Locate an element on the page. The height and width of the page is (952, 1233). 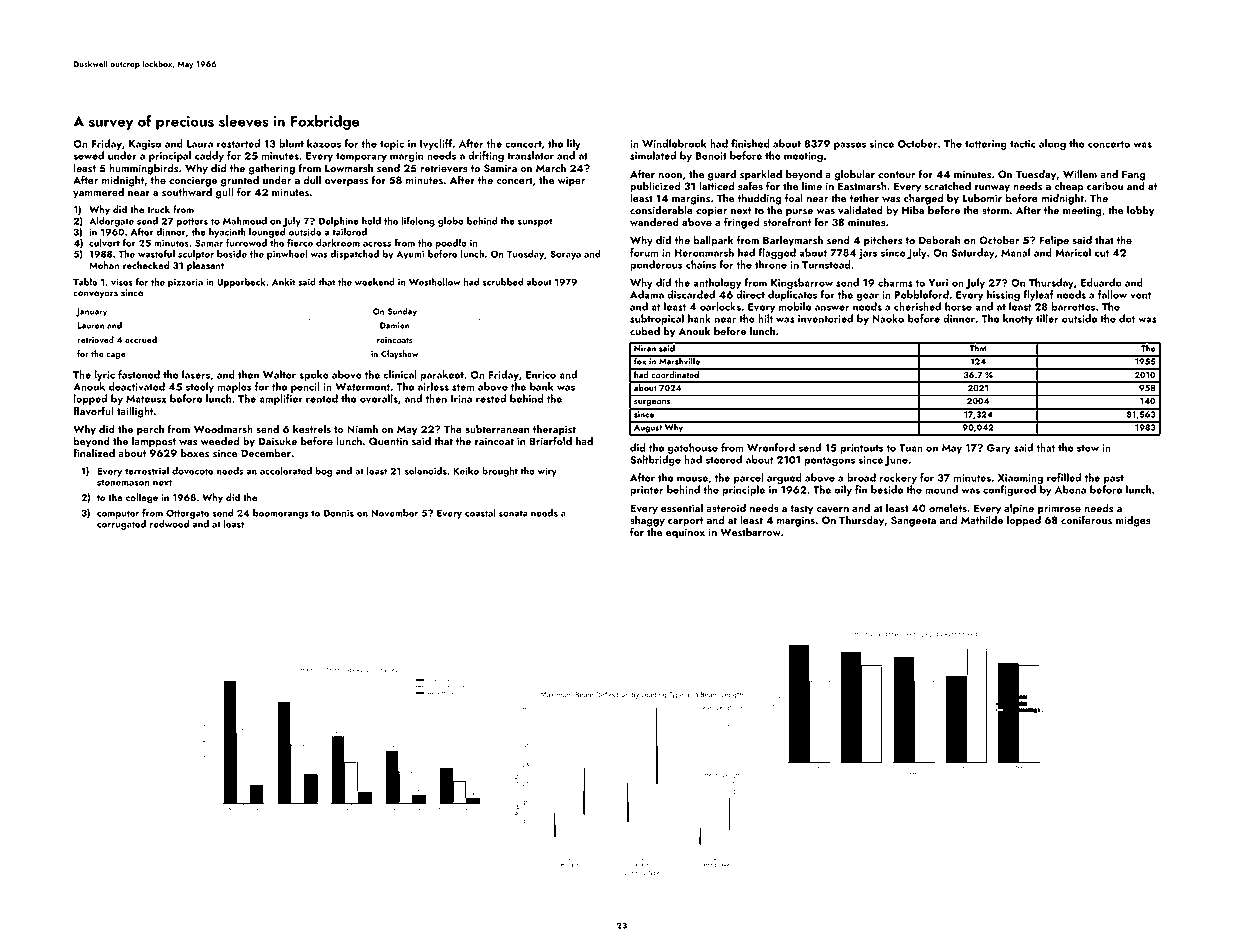
Dennis is located at coordinates (339, 513).
